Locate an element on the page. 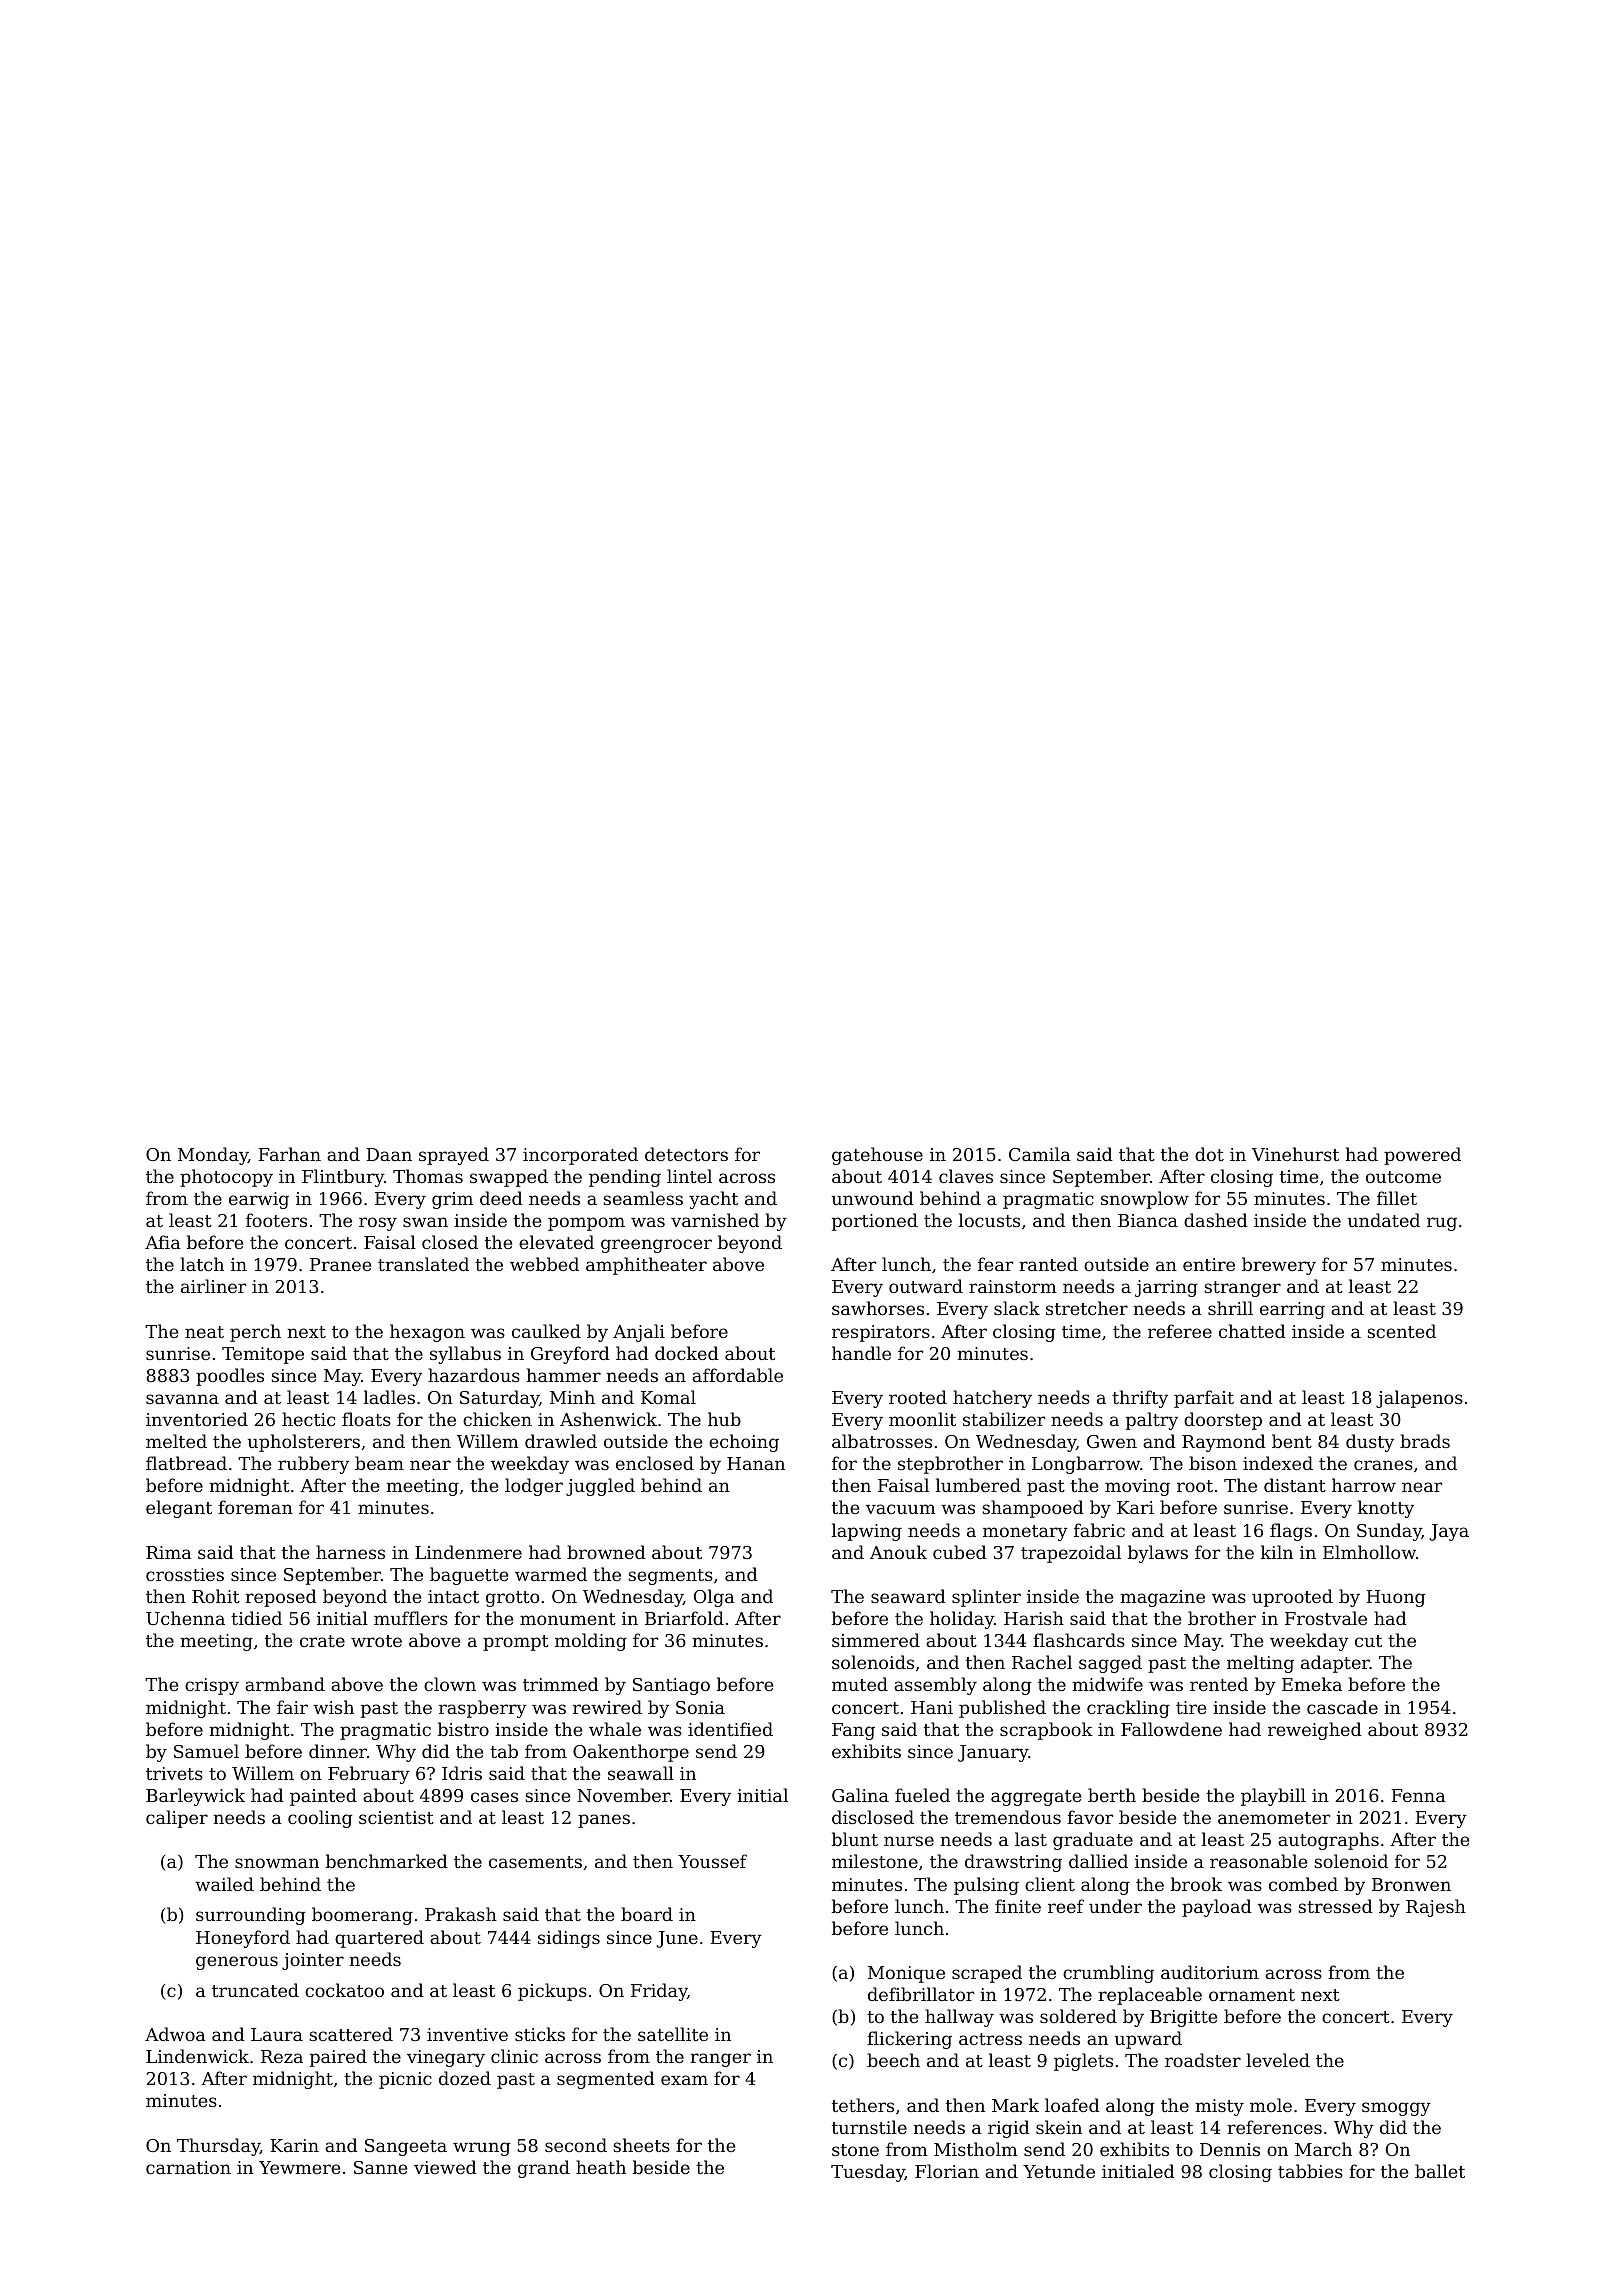 This page has height=2292, width=1620. Yewmere is located at coordinates (299, 2167).
